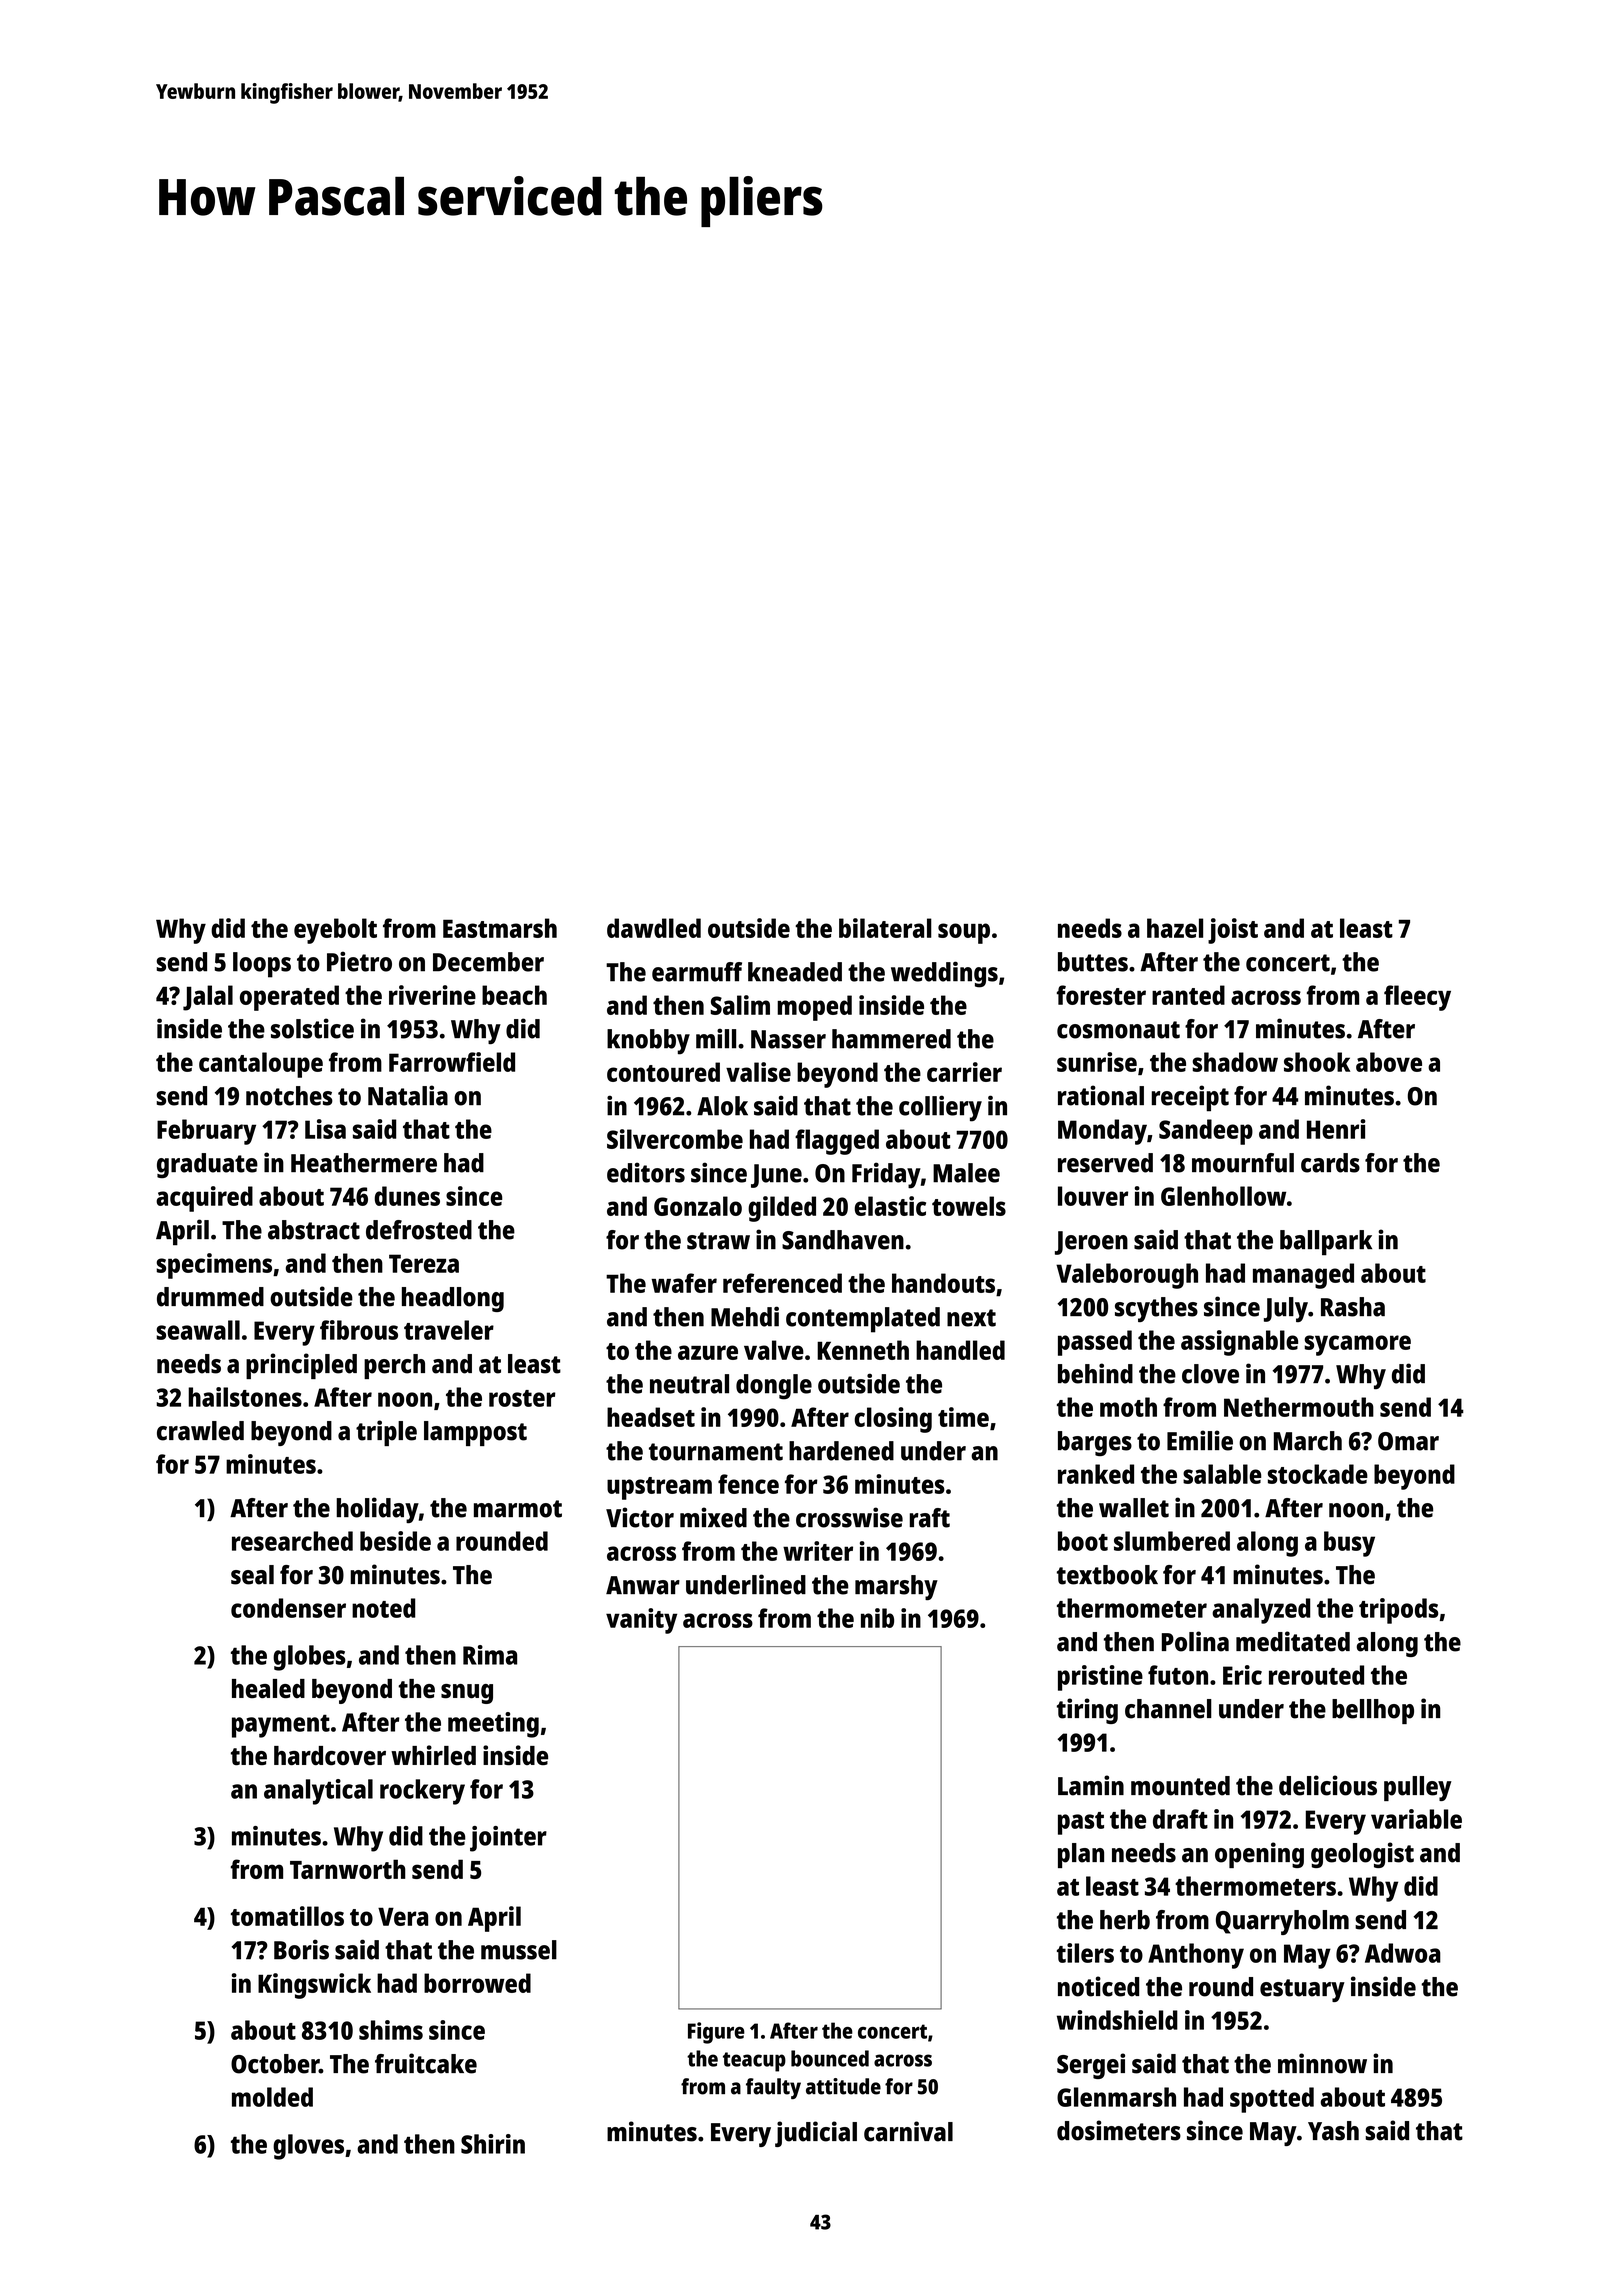 This page has height=2292, width=1620. I want to click on judicial, so click(816, 2134).
